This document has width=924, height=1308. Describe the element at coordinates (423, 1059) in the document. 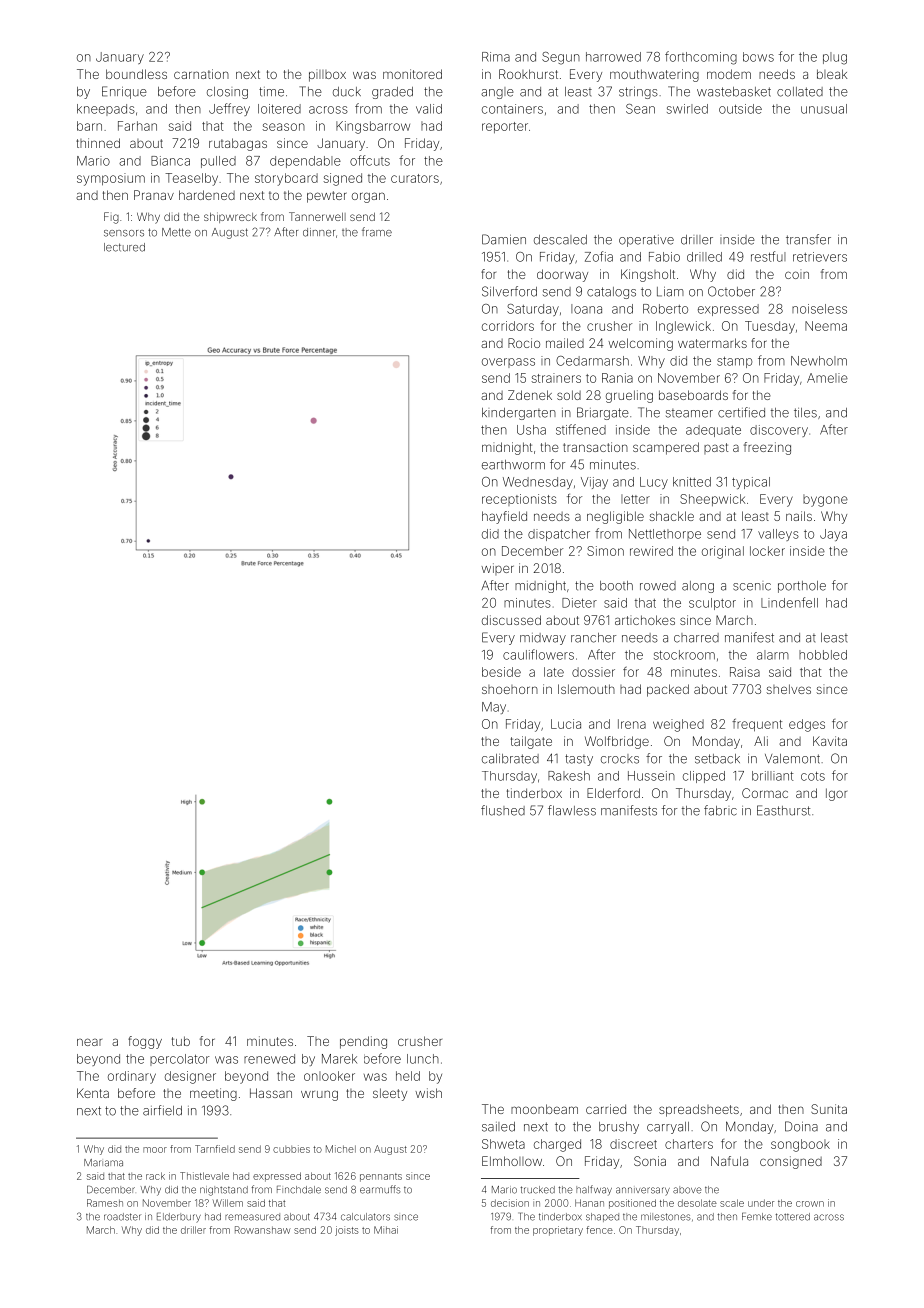

I see `lunch` at that location.
